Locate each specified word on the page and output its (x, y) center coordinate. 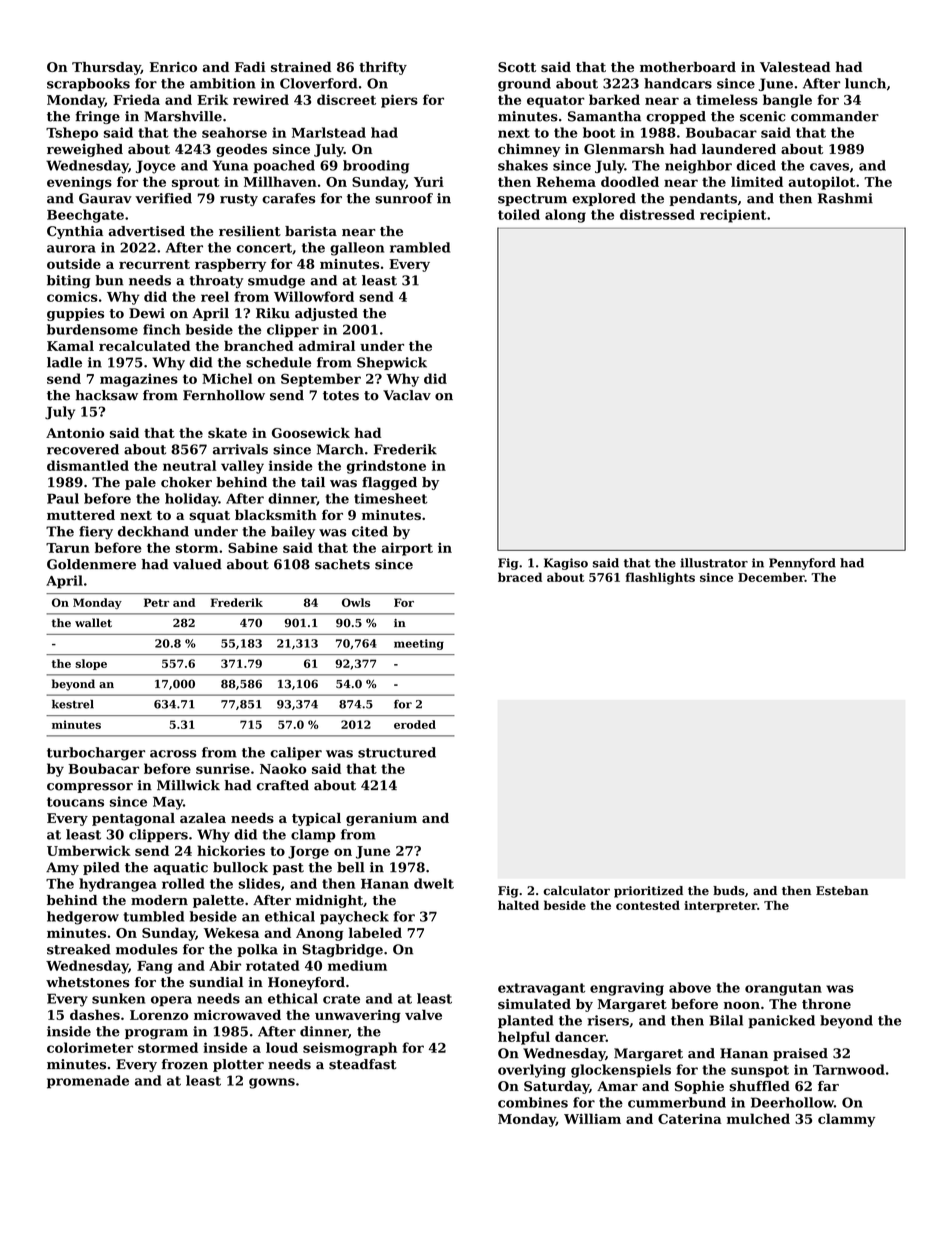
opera (171, 1001)
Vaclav (407, 395)
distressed (657, 214)
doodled (630, 181)
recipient (733, 216)
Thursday (106, 68)
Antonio (75, 433)
